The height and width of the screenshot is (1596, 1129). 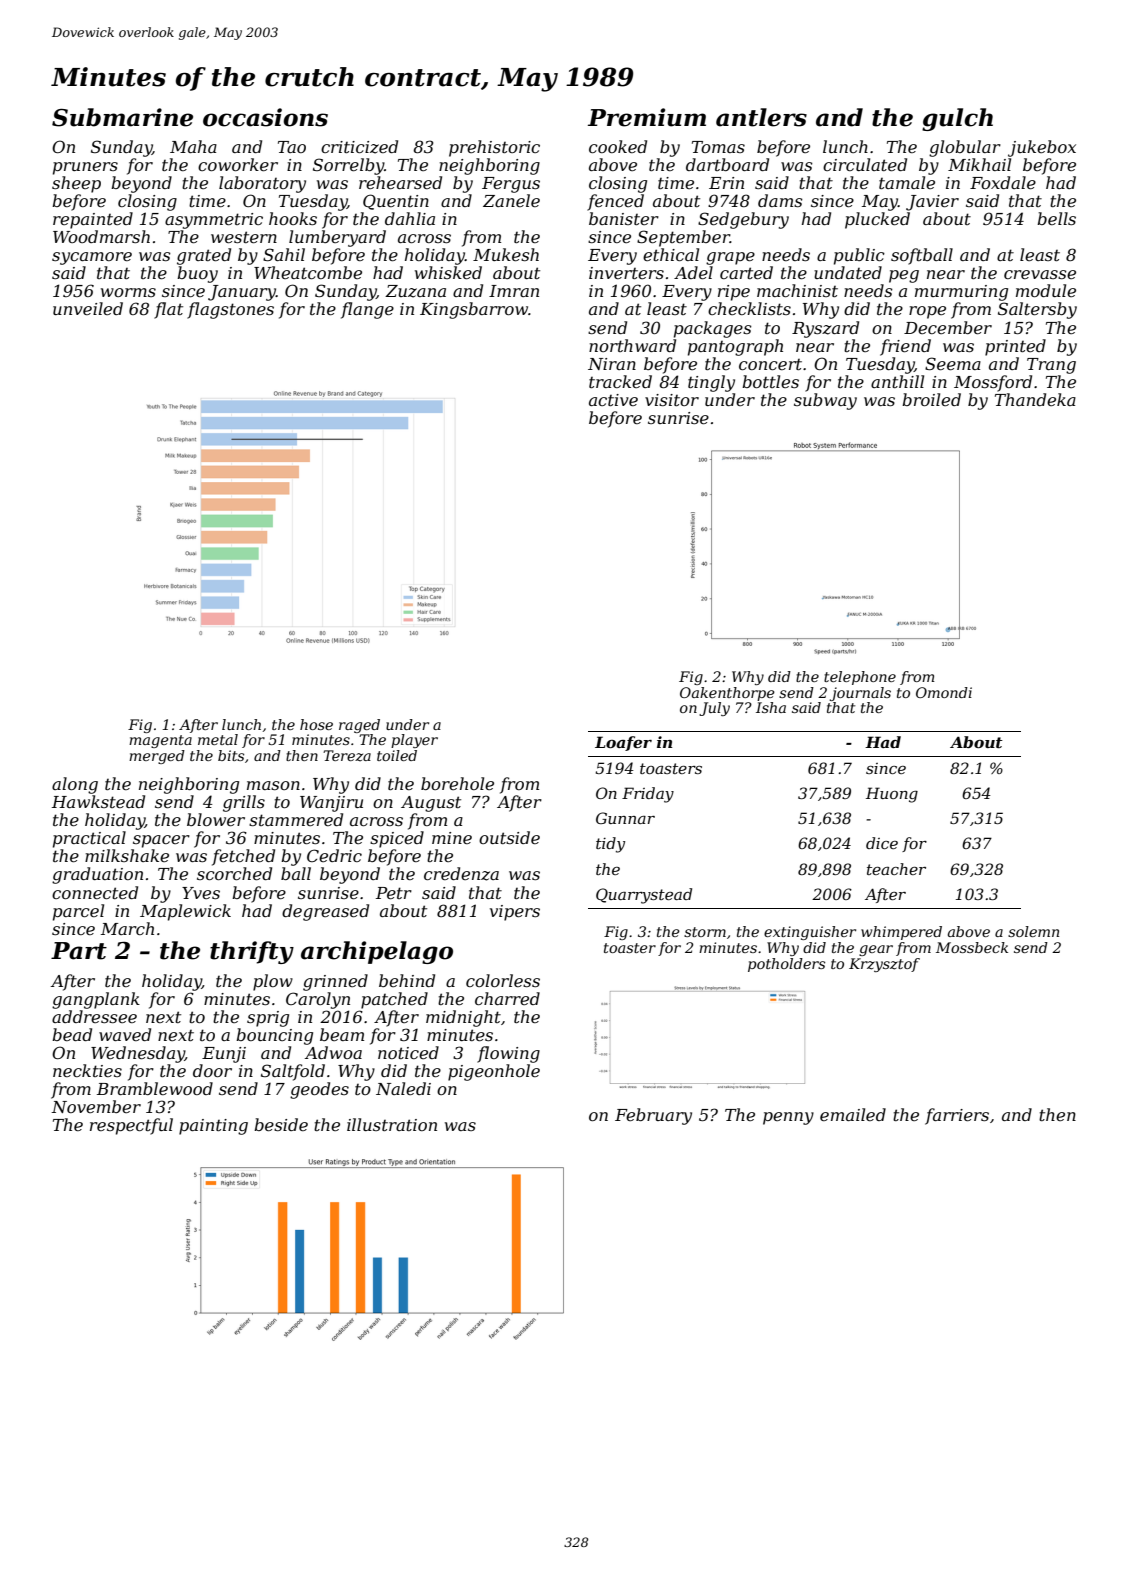 I want to click on Kingsbarrow, so click(x=474, y=310).
